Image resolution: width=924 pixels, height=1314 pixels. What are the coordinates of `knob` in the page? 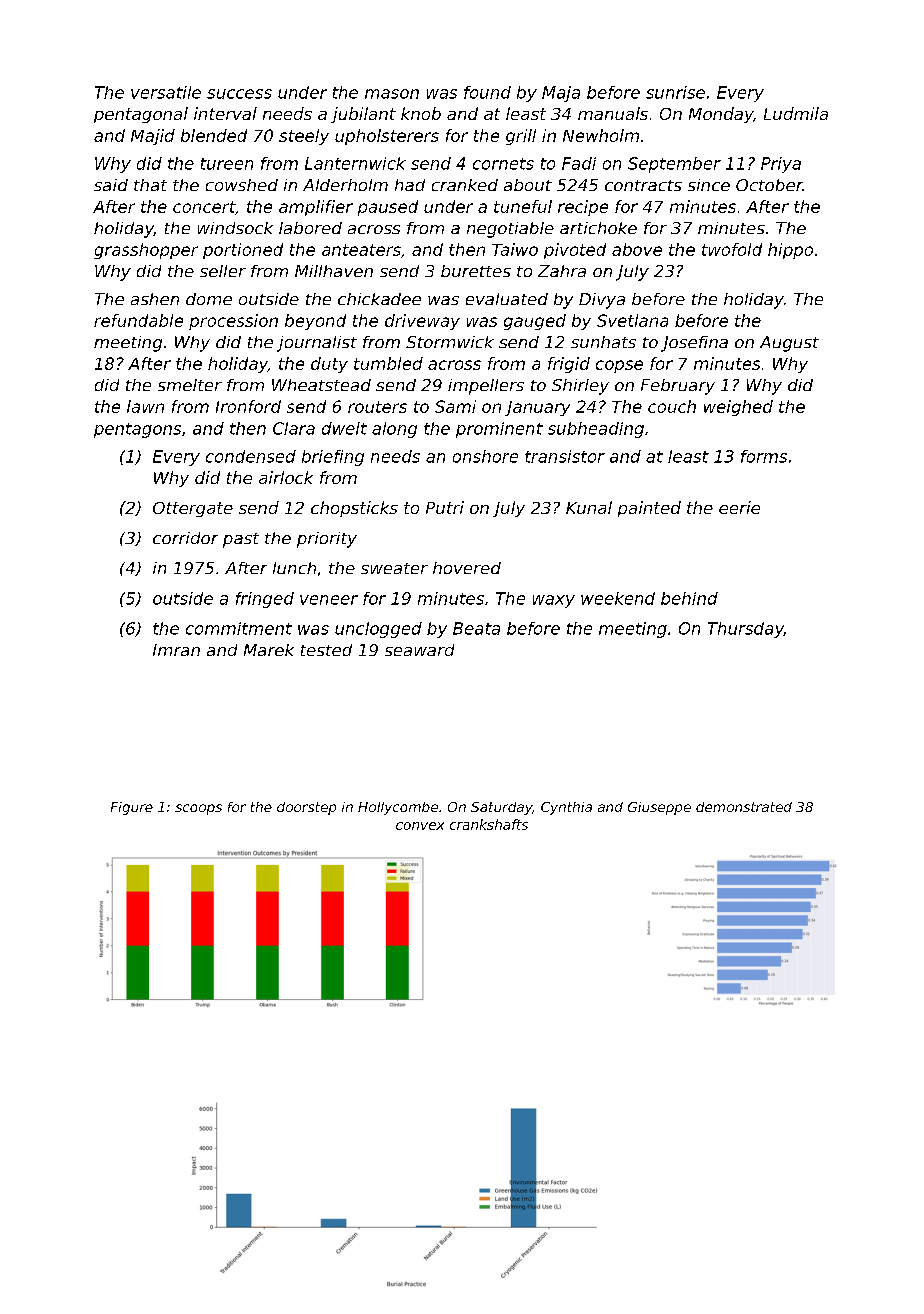 It's located at (421, 113).
